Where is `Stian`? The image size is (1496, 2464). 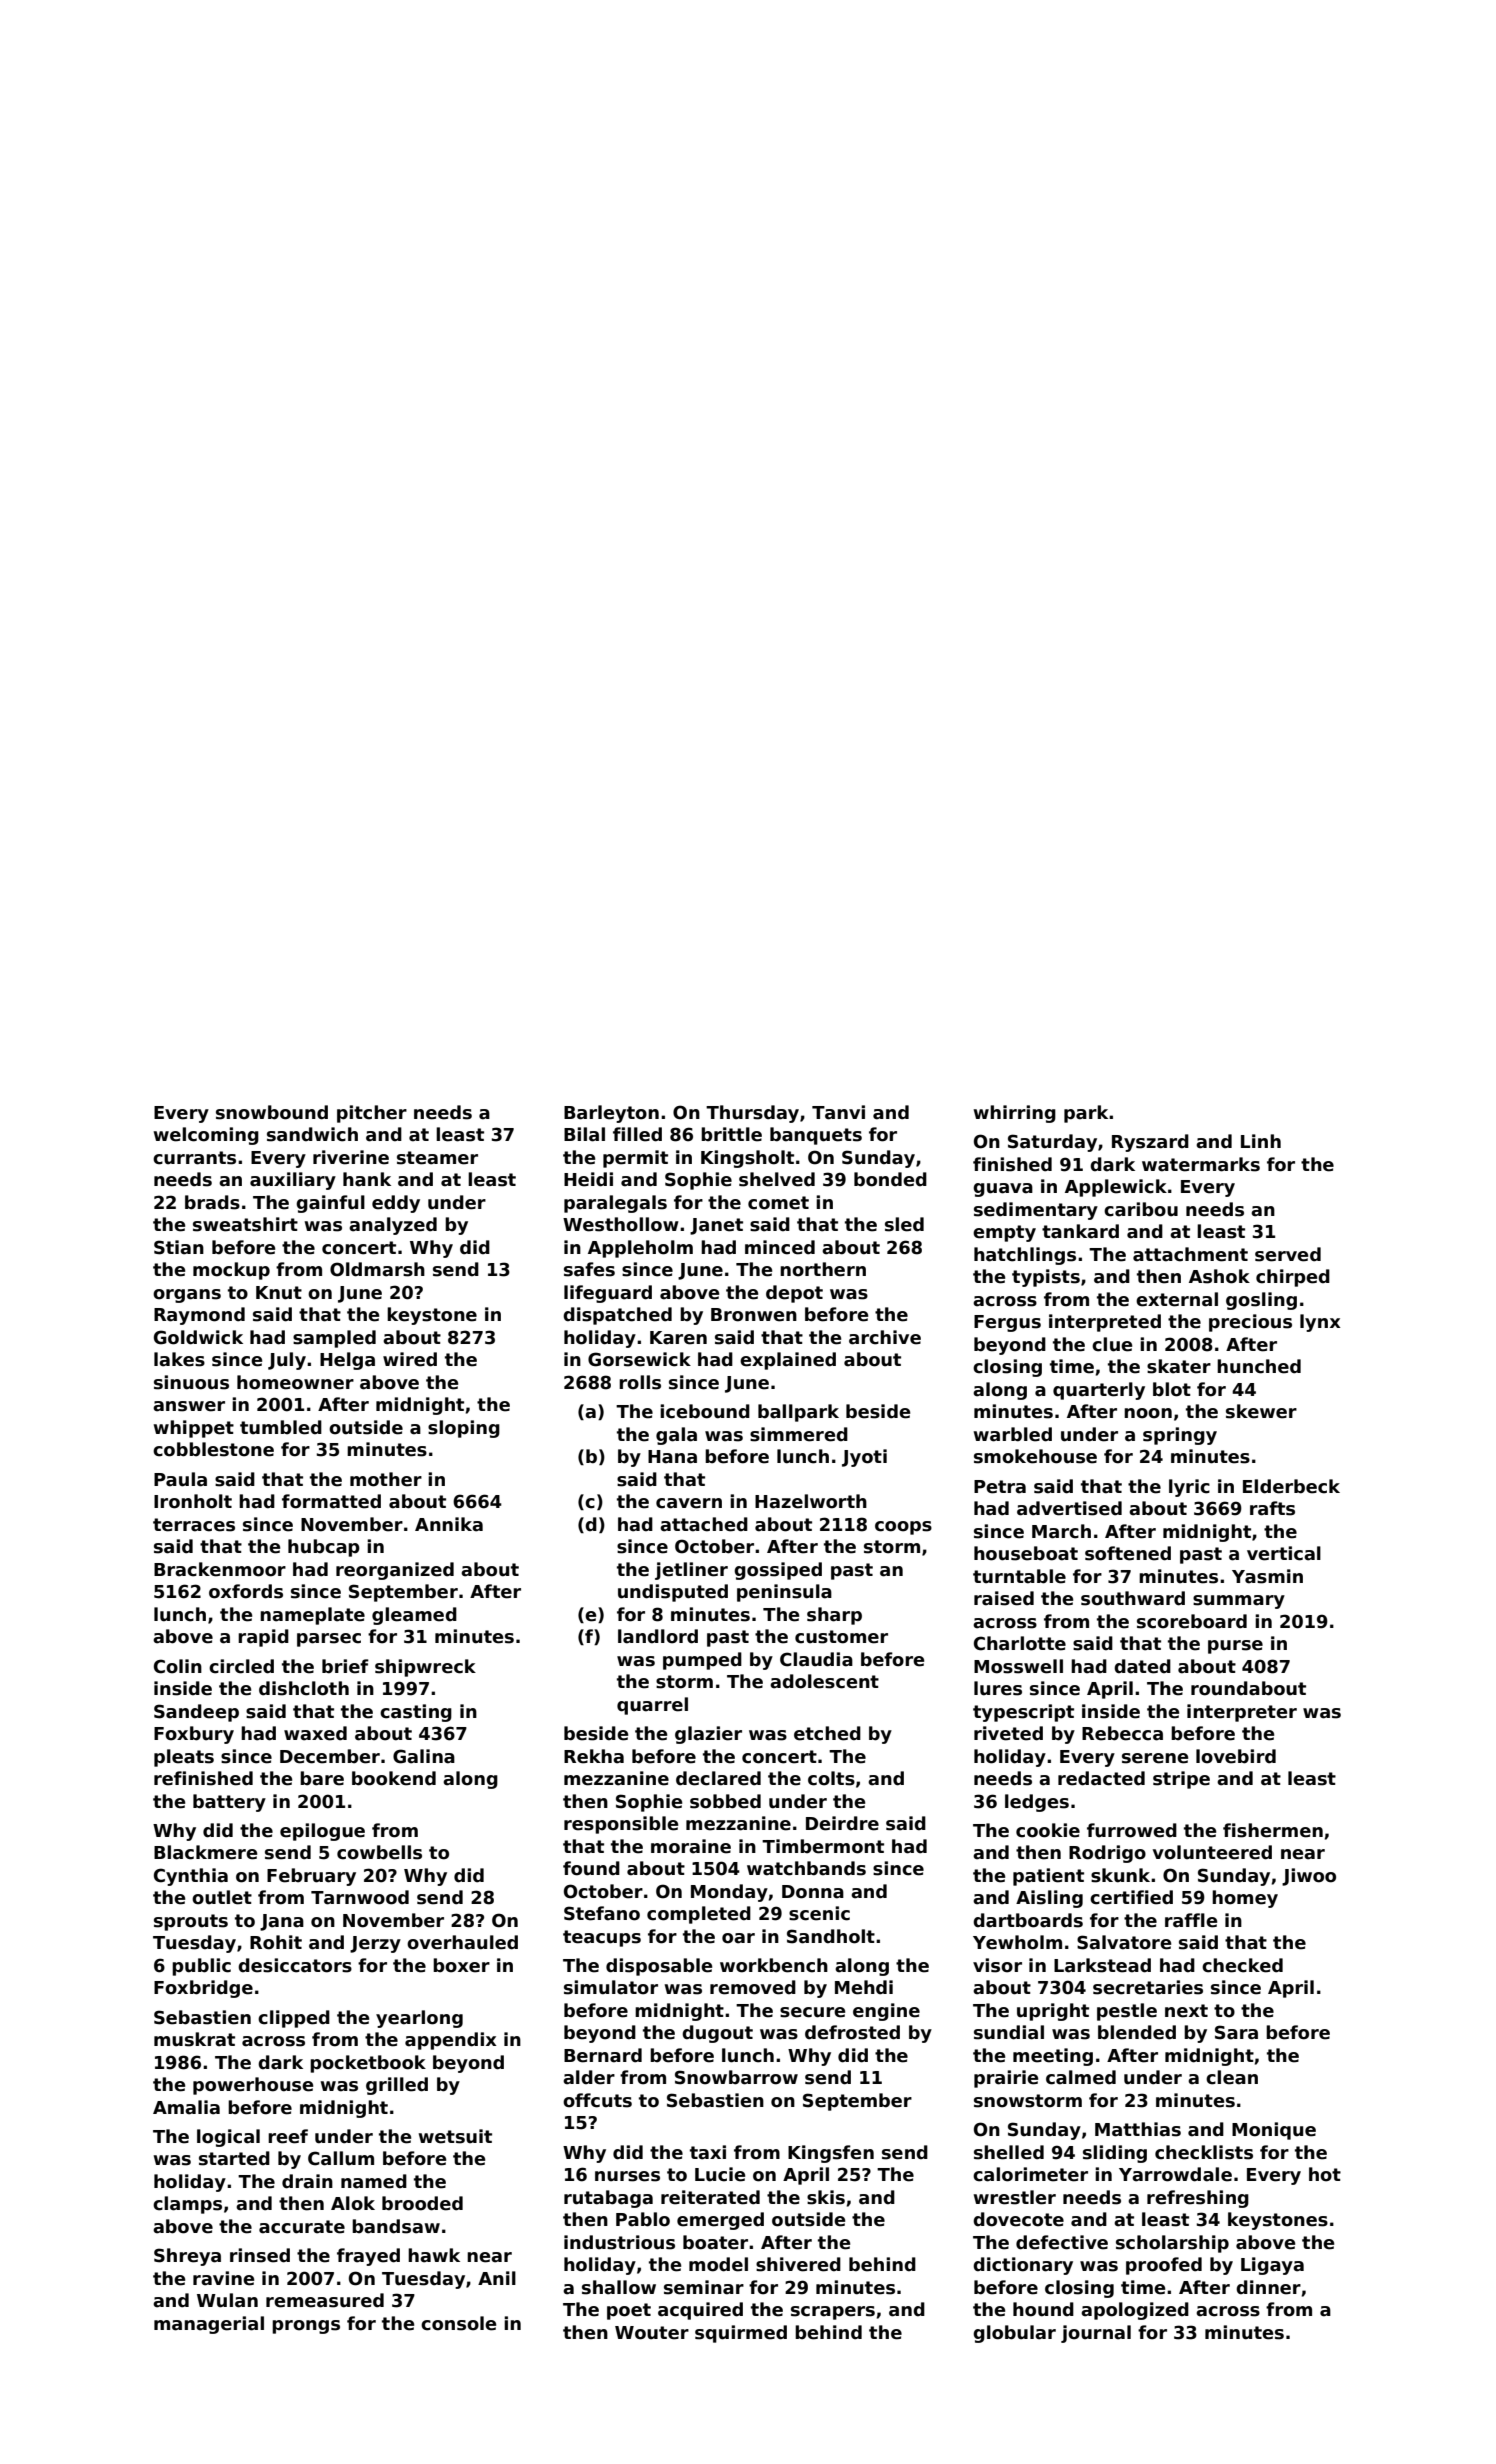 Stian is located at coordinates (179, 1247).
